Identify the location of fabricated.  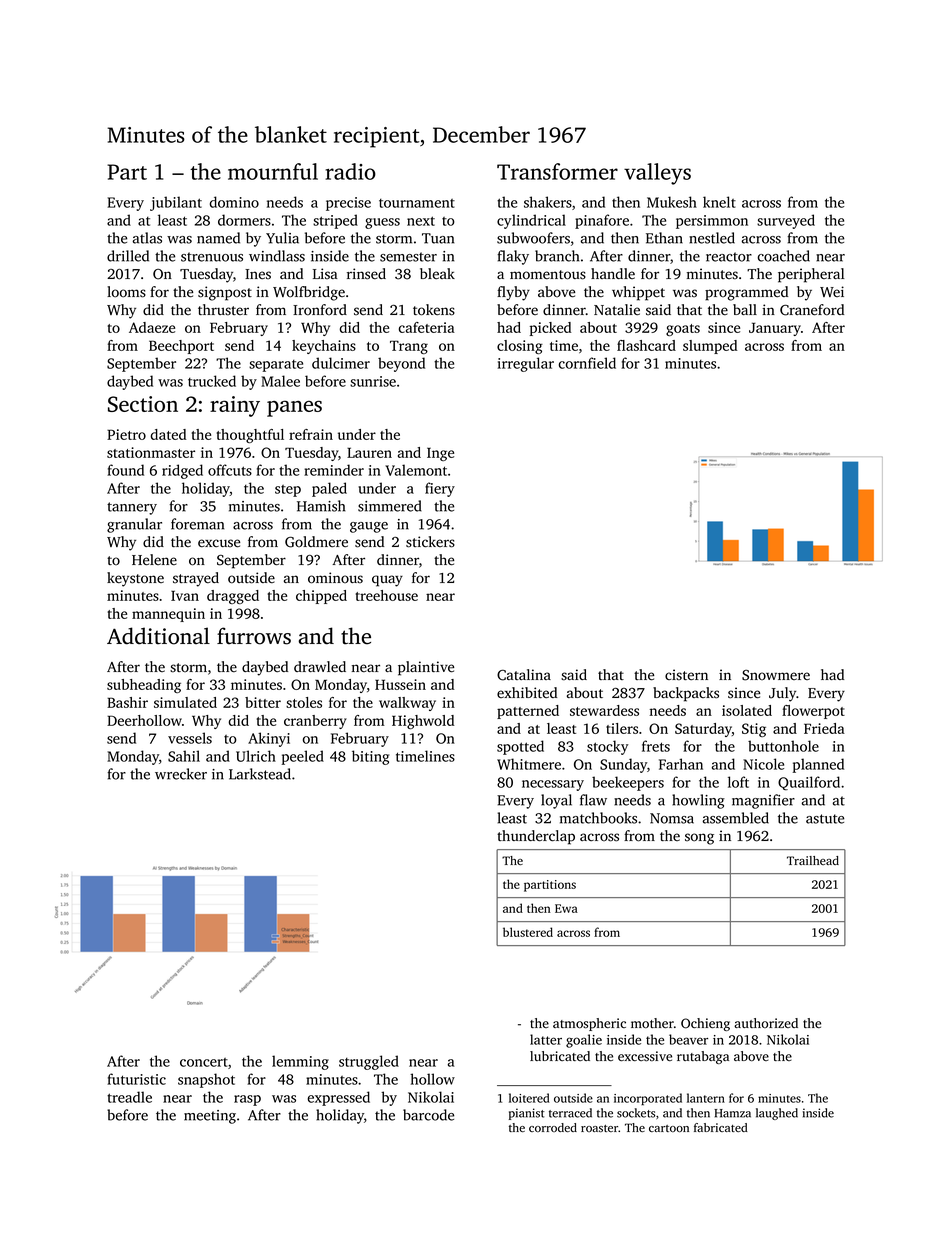
(721, 1127).
